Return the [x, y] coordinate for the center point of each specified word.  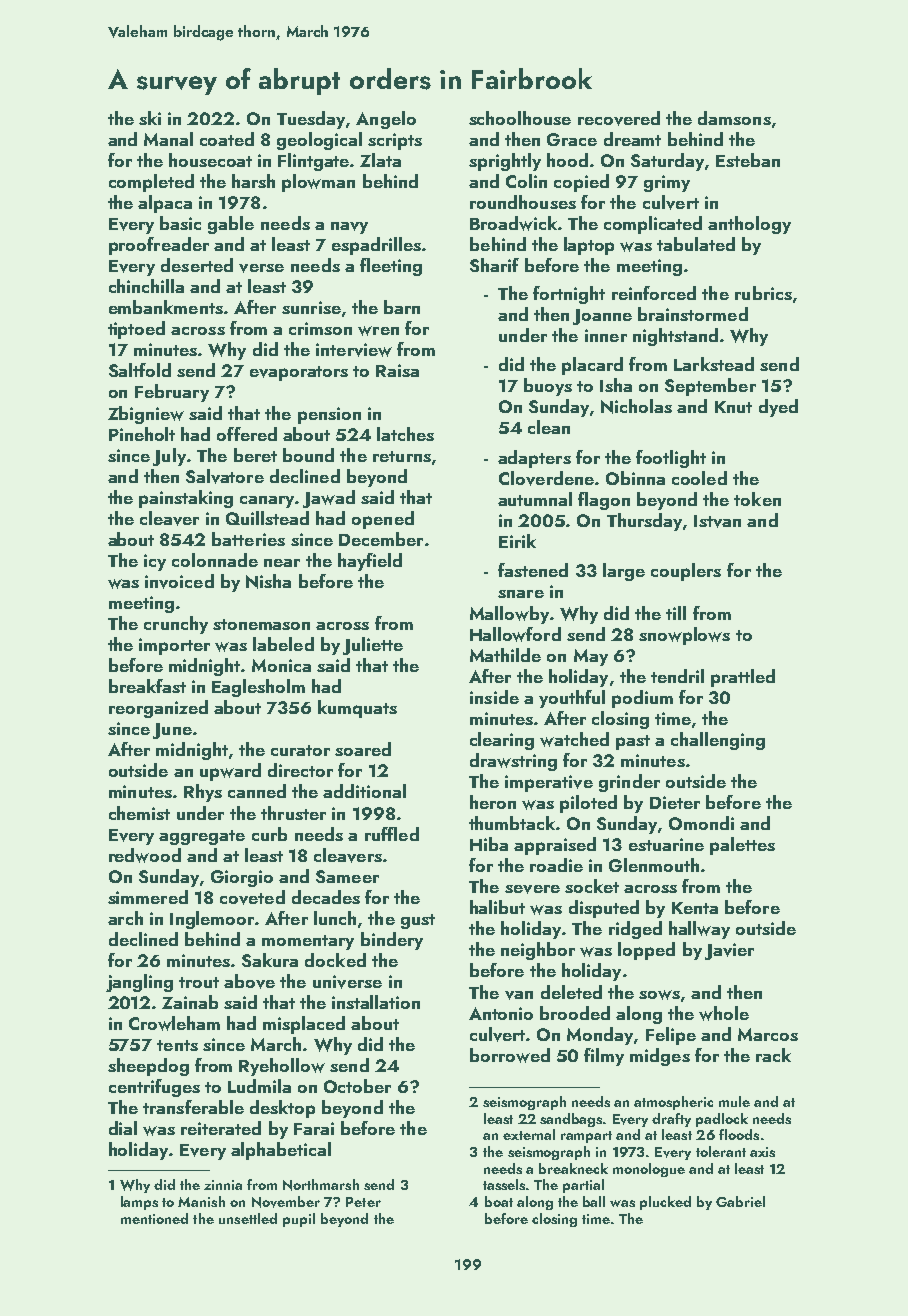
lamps [139, 1203]
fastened [533, 570]
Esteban [748, 160]
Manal [168, 139]
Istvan [717, 521]
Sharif [494, 265]
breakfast [147, 686]
